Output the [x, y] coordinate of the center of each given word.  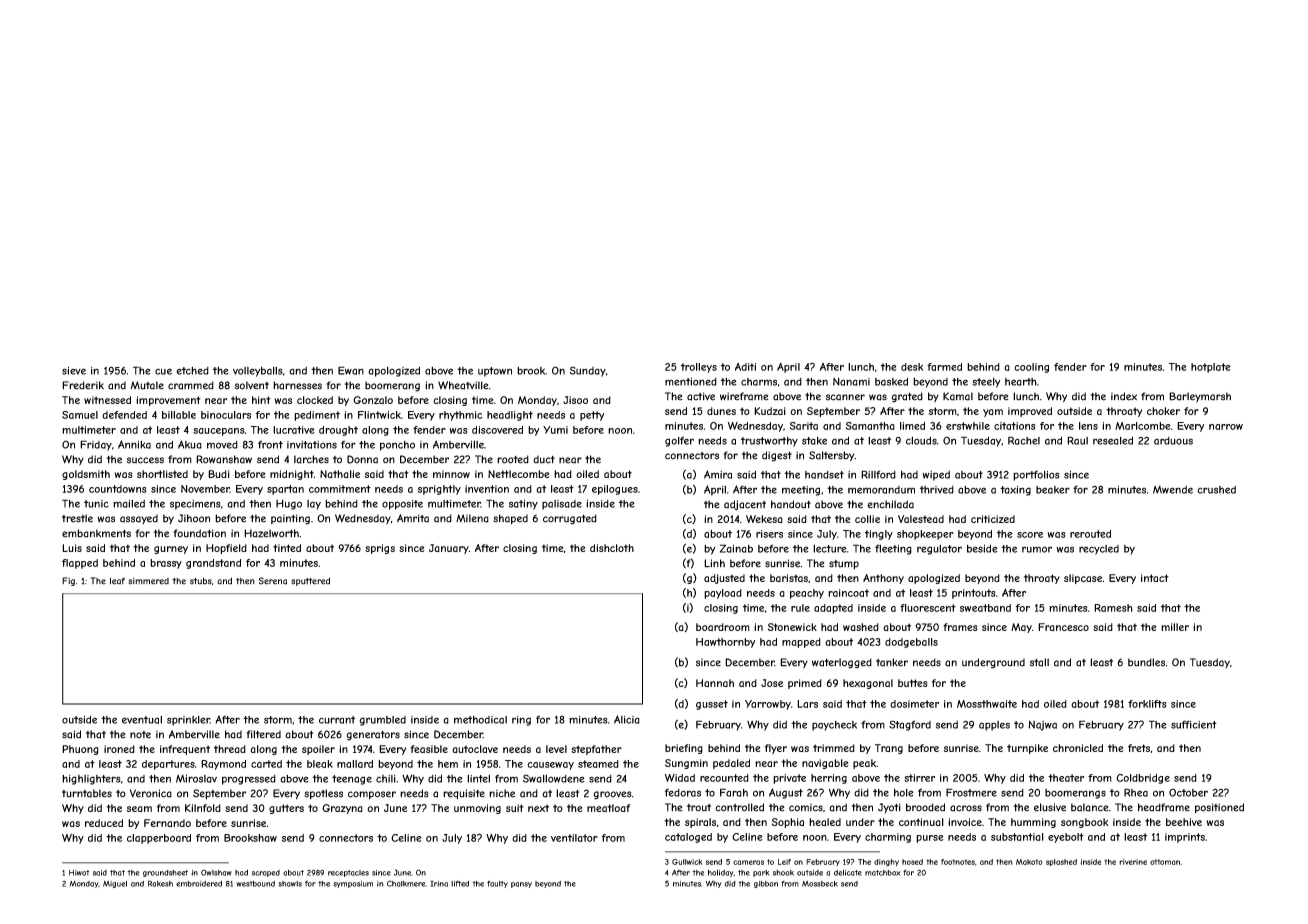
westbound [255, 884]
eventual [142, 720]
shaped [510, 519]
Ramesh [1113, 608]
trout [699, 808]
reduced [104, 823]
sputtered [310, 581]
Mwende [1173, 490]
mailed [129, 504]
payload [723, 594]
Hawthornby [725, 643]
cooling [1031, 368]
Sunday [588, 371]
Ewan [351, 370]
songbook [1085, 823]
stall [1039, 662]
